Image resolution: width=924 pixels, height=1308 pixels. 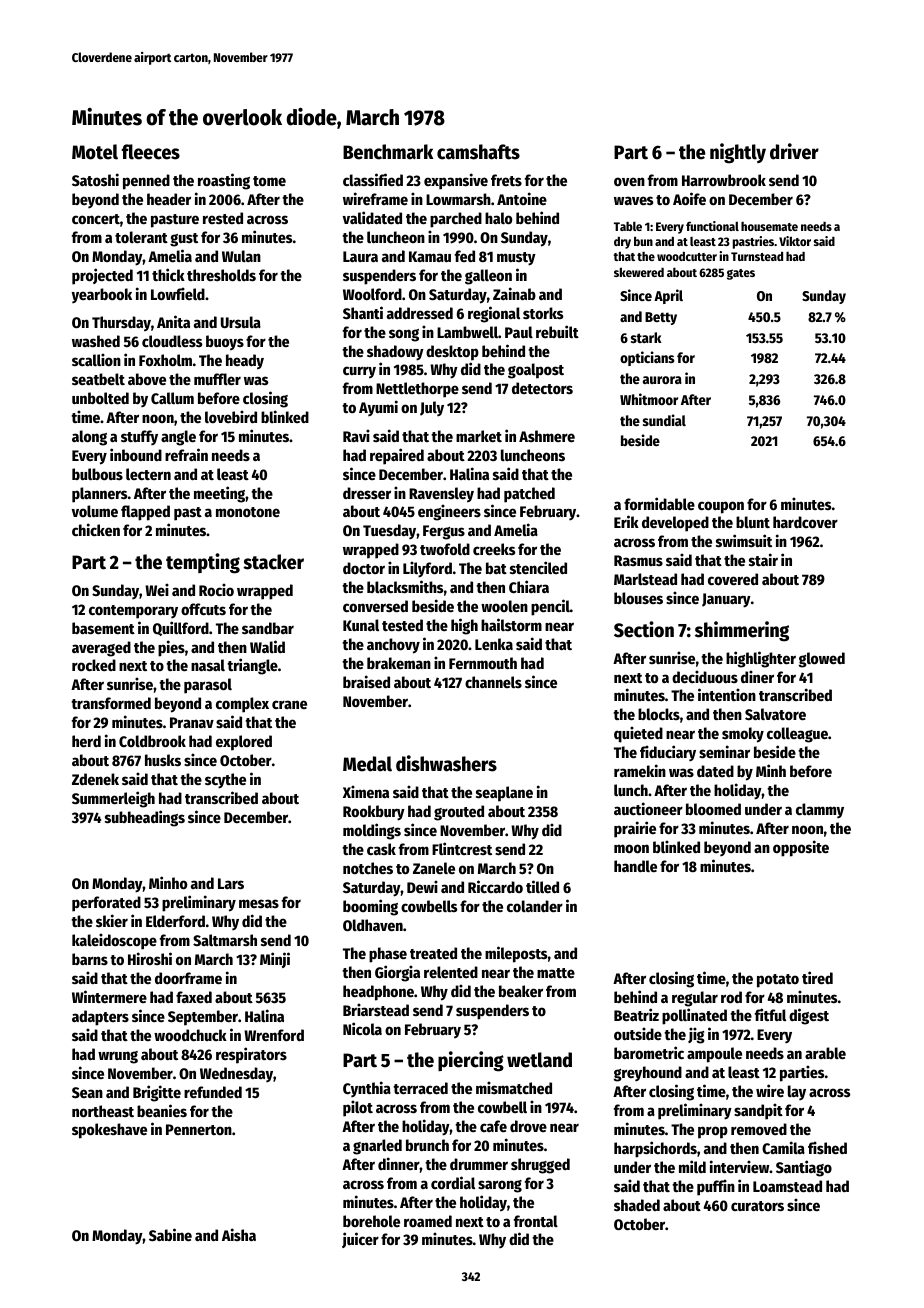 What do you see at coordinates (190, 1035) in the page?
I see `woodchuck` at bounding box center [190, 1035].
